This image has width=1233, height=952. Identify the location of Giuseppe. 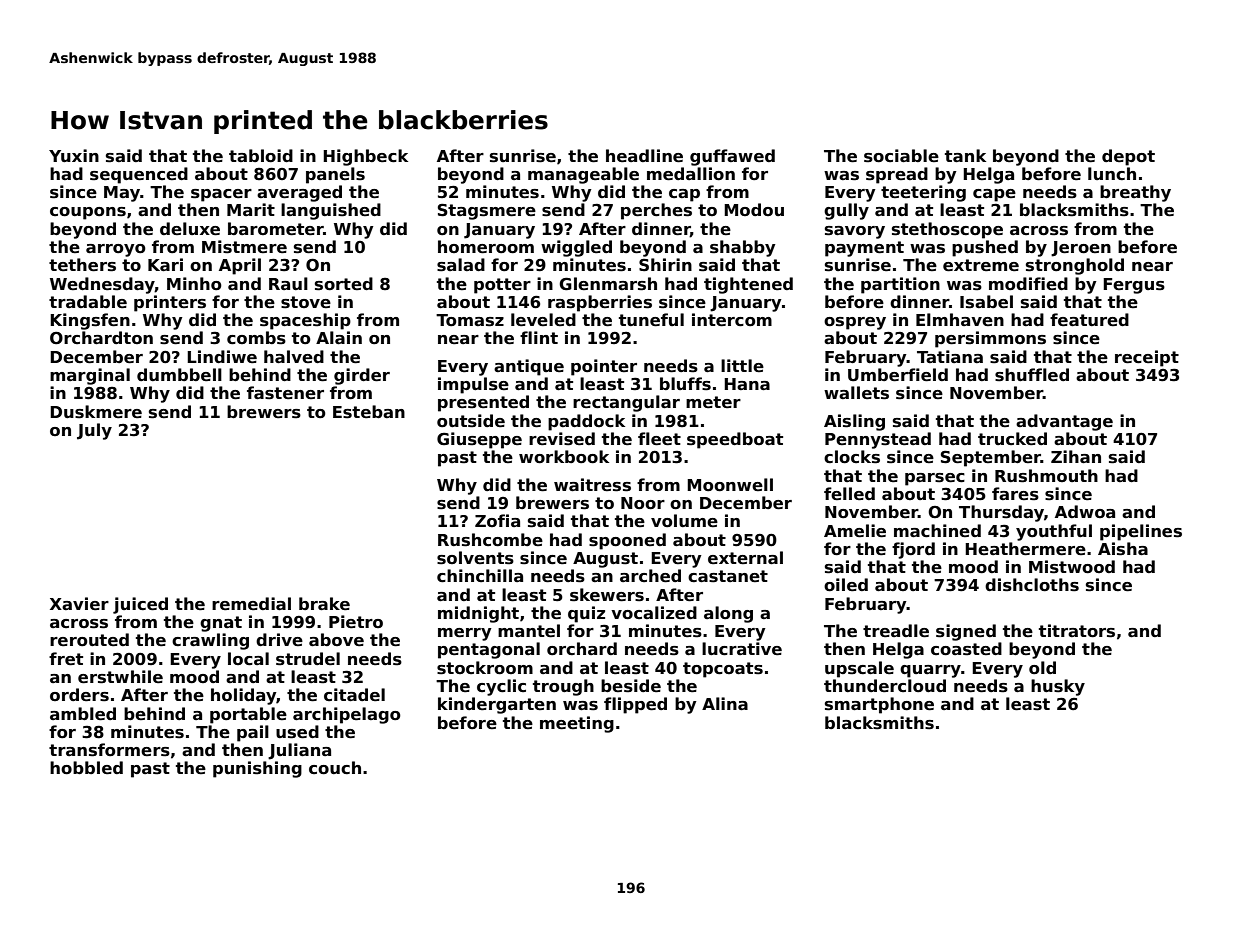
(479, 440).
